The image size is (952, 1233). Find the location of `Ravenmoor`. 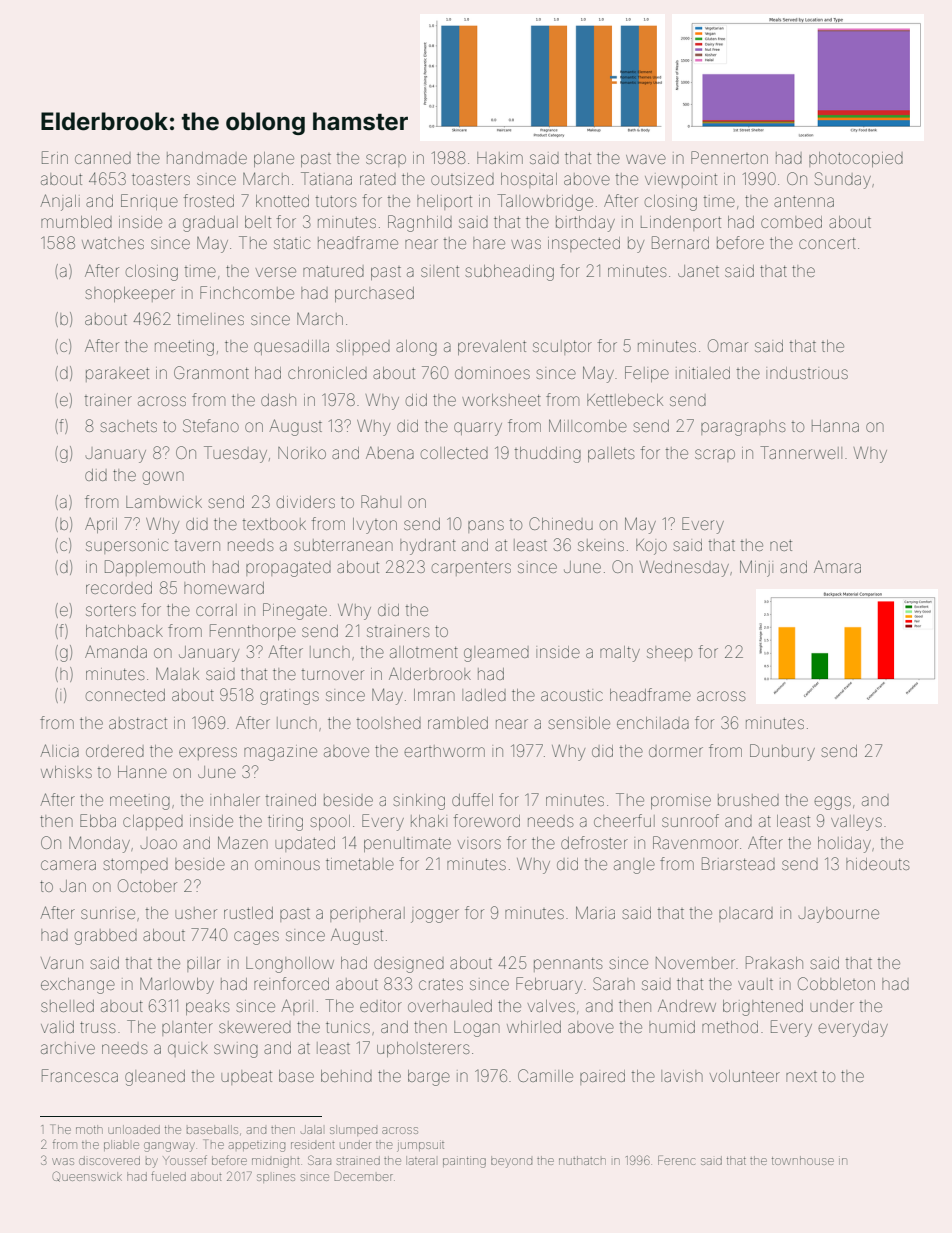

Ravenmoor is located at coordinates (696, 842).
